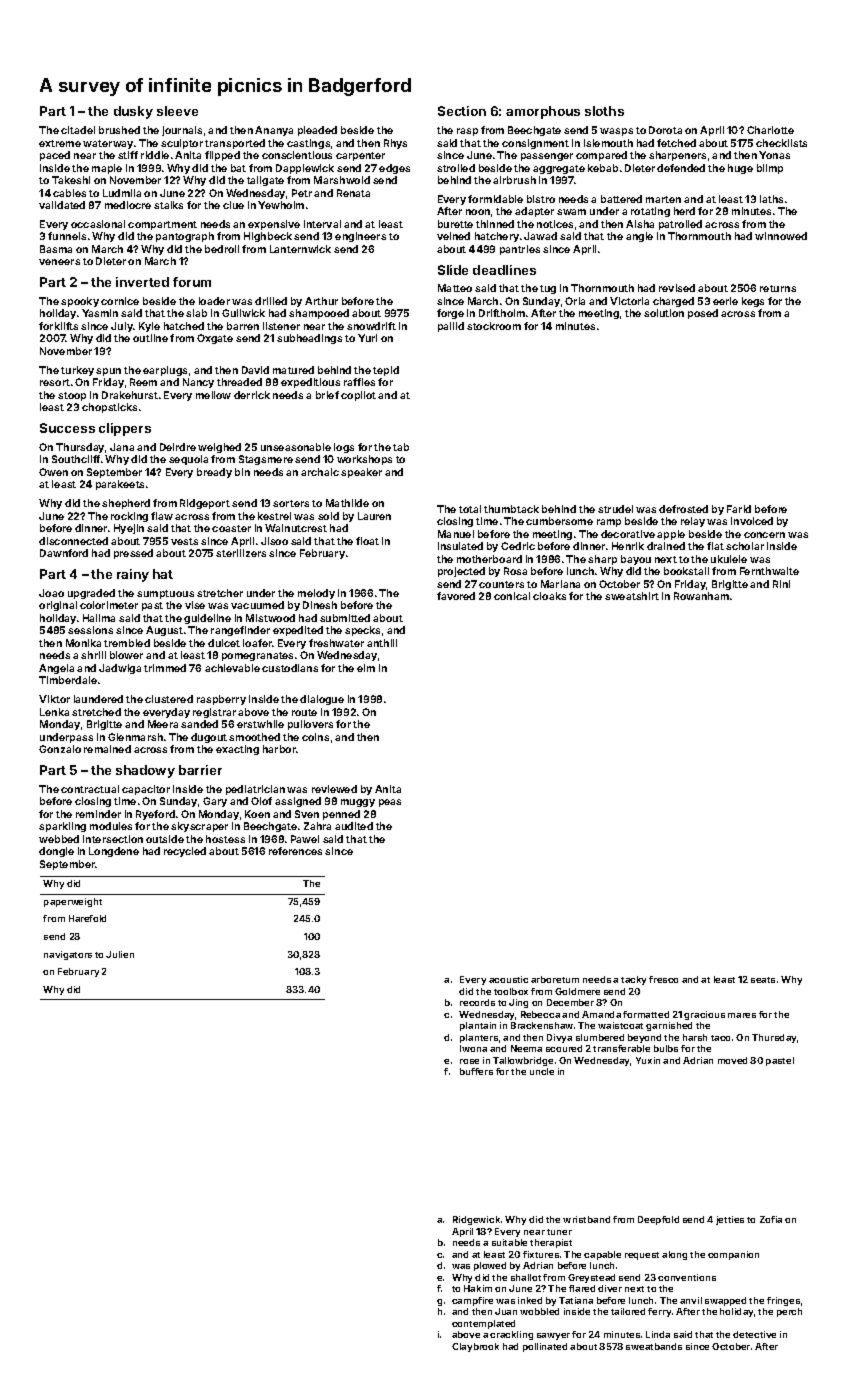 The height and width of the image is (1400, 849). I want to click on pantograph, so click(185, 237).
